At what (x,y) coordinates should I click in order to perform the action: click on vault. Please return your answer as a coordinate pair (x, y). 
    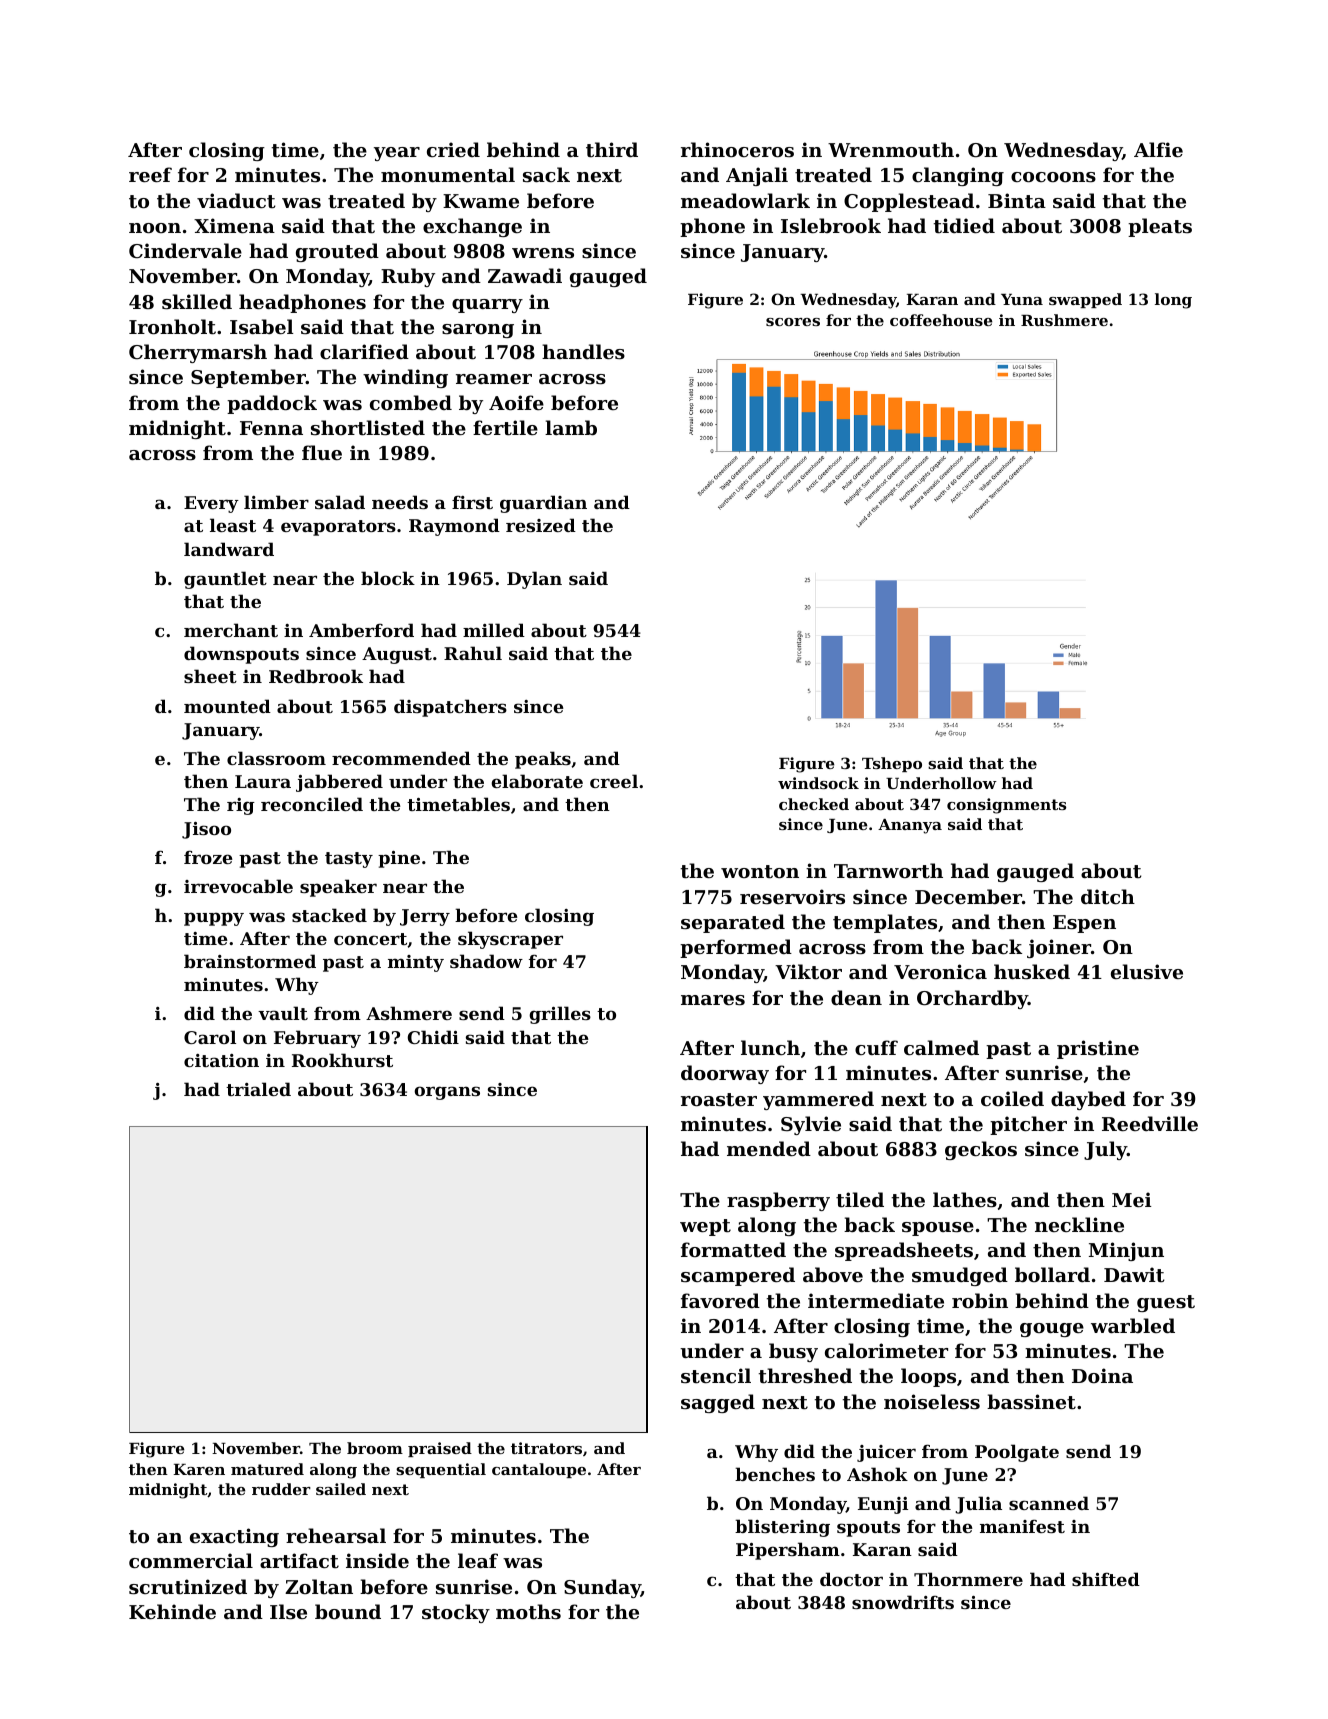
    Looking at the image, I should click on (283, 1013).
